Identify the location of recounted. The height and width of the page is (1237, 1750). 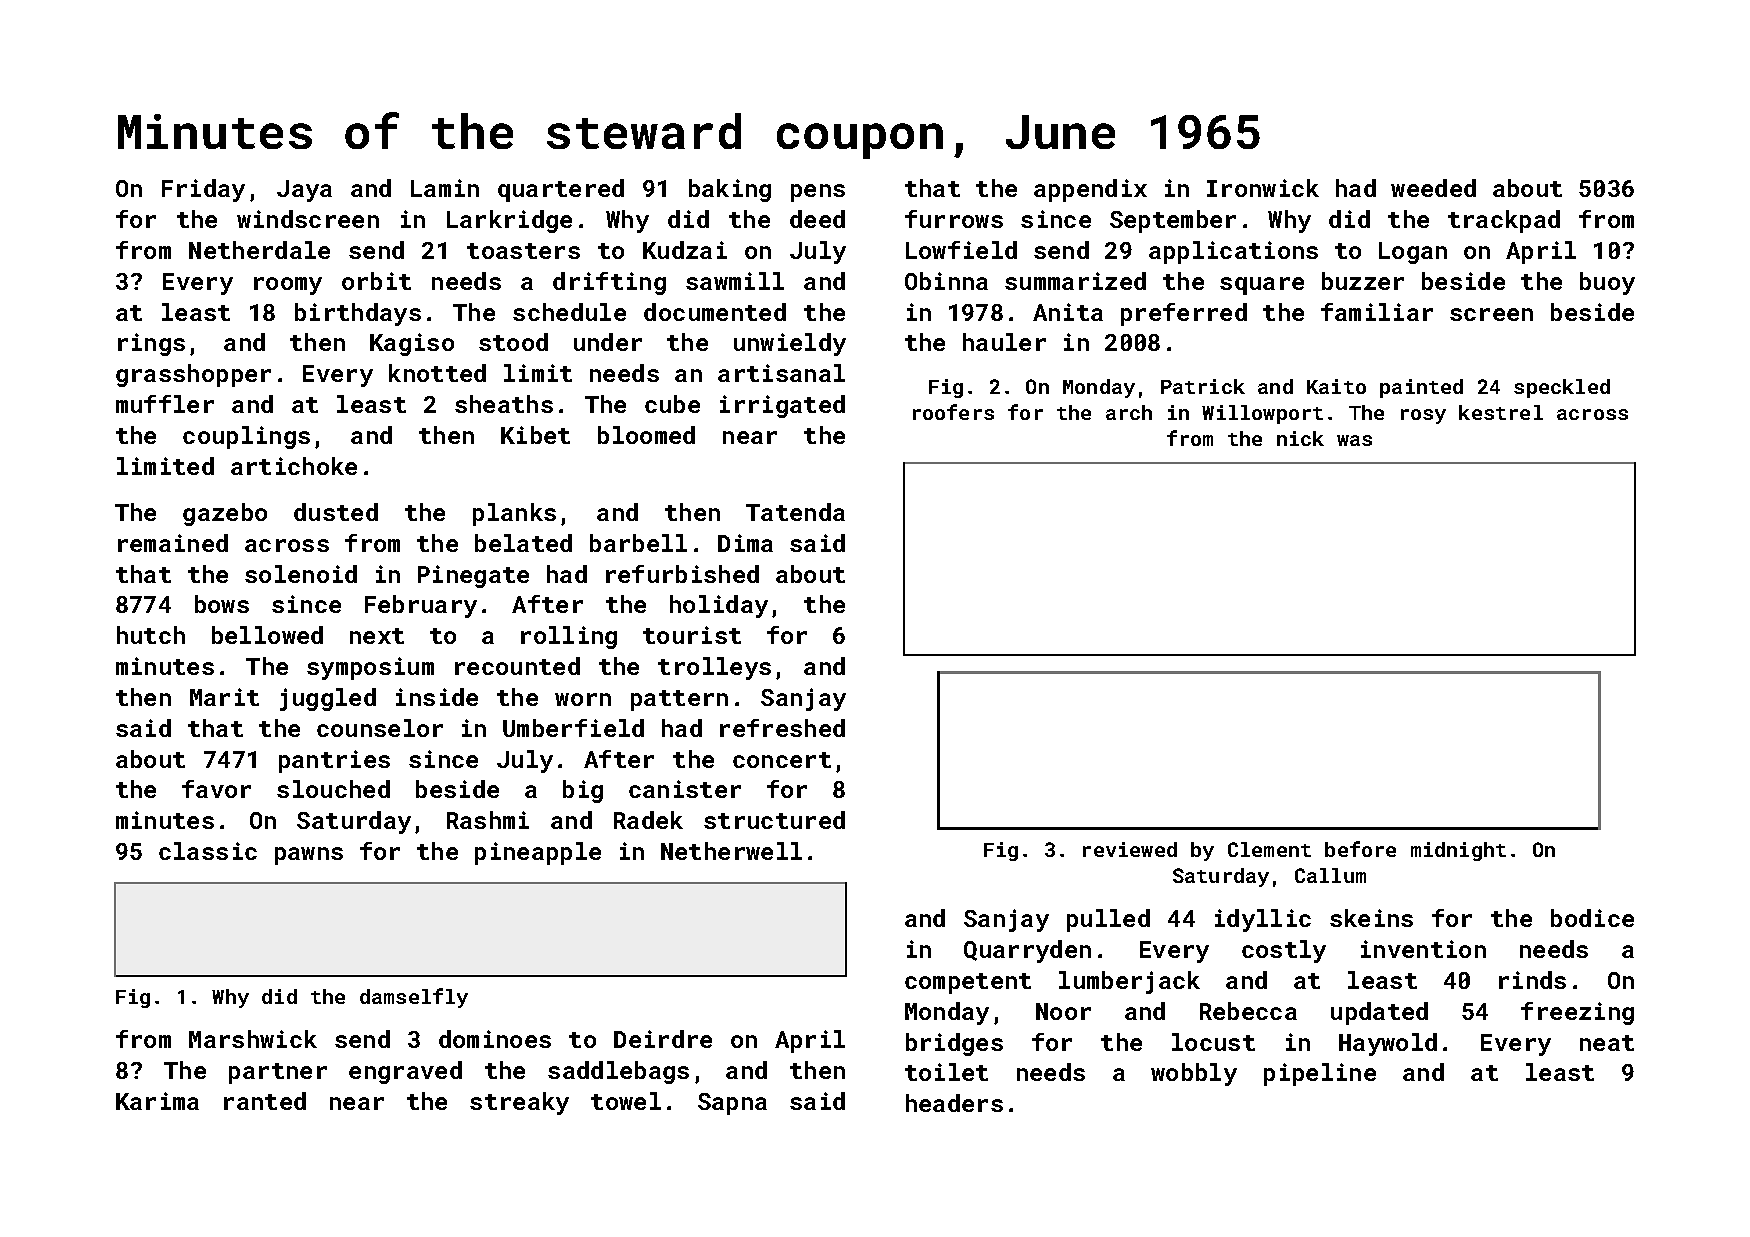
(517, 666).
